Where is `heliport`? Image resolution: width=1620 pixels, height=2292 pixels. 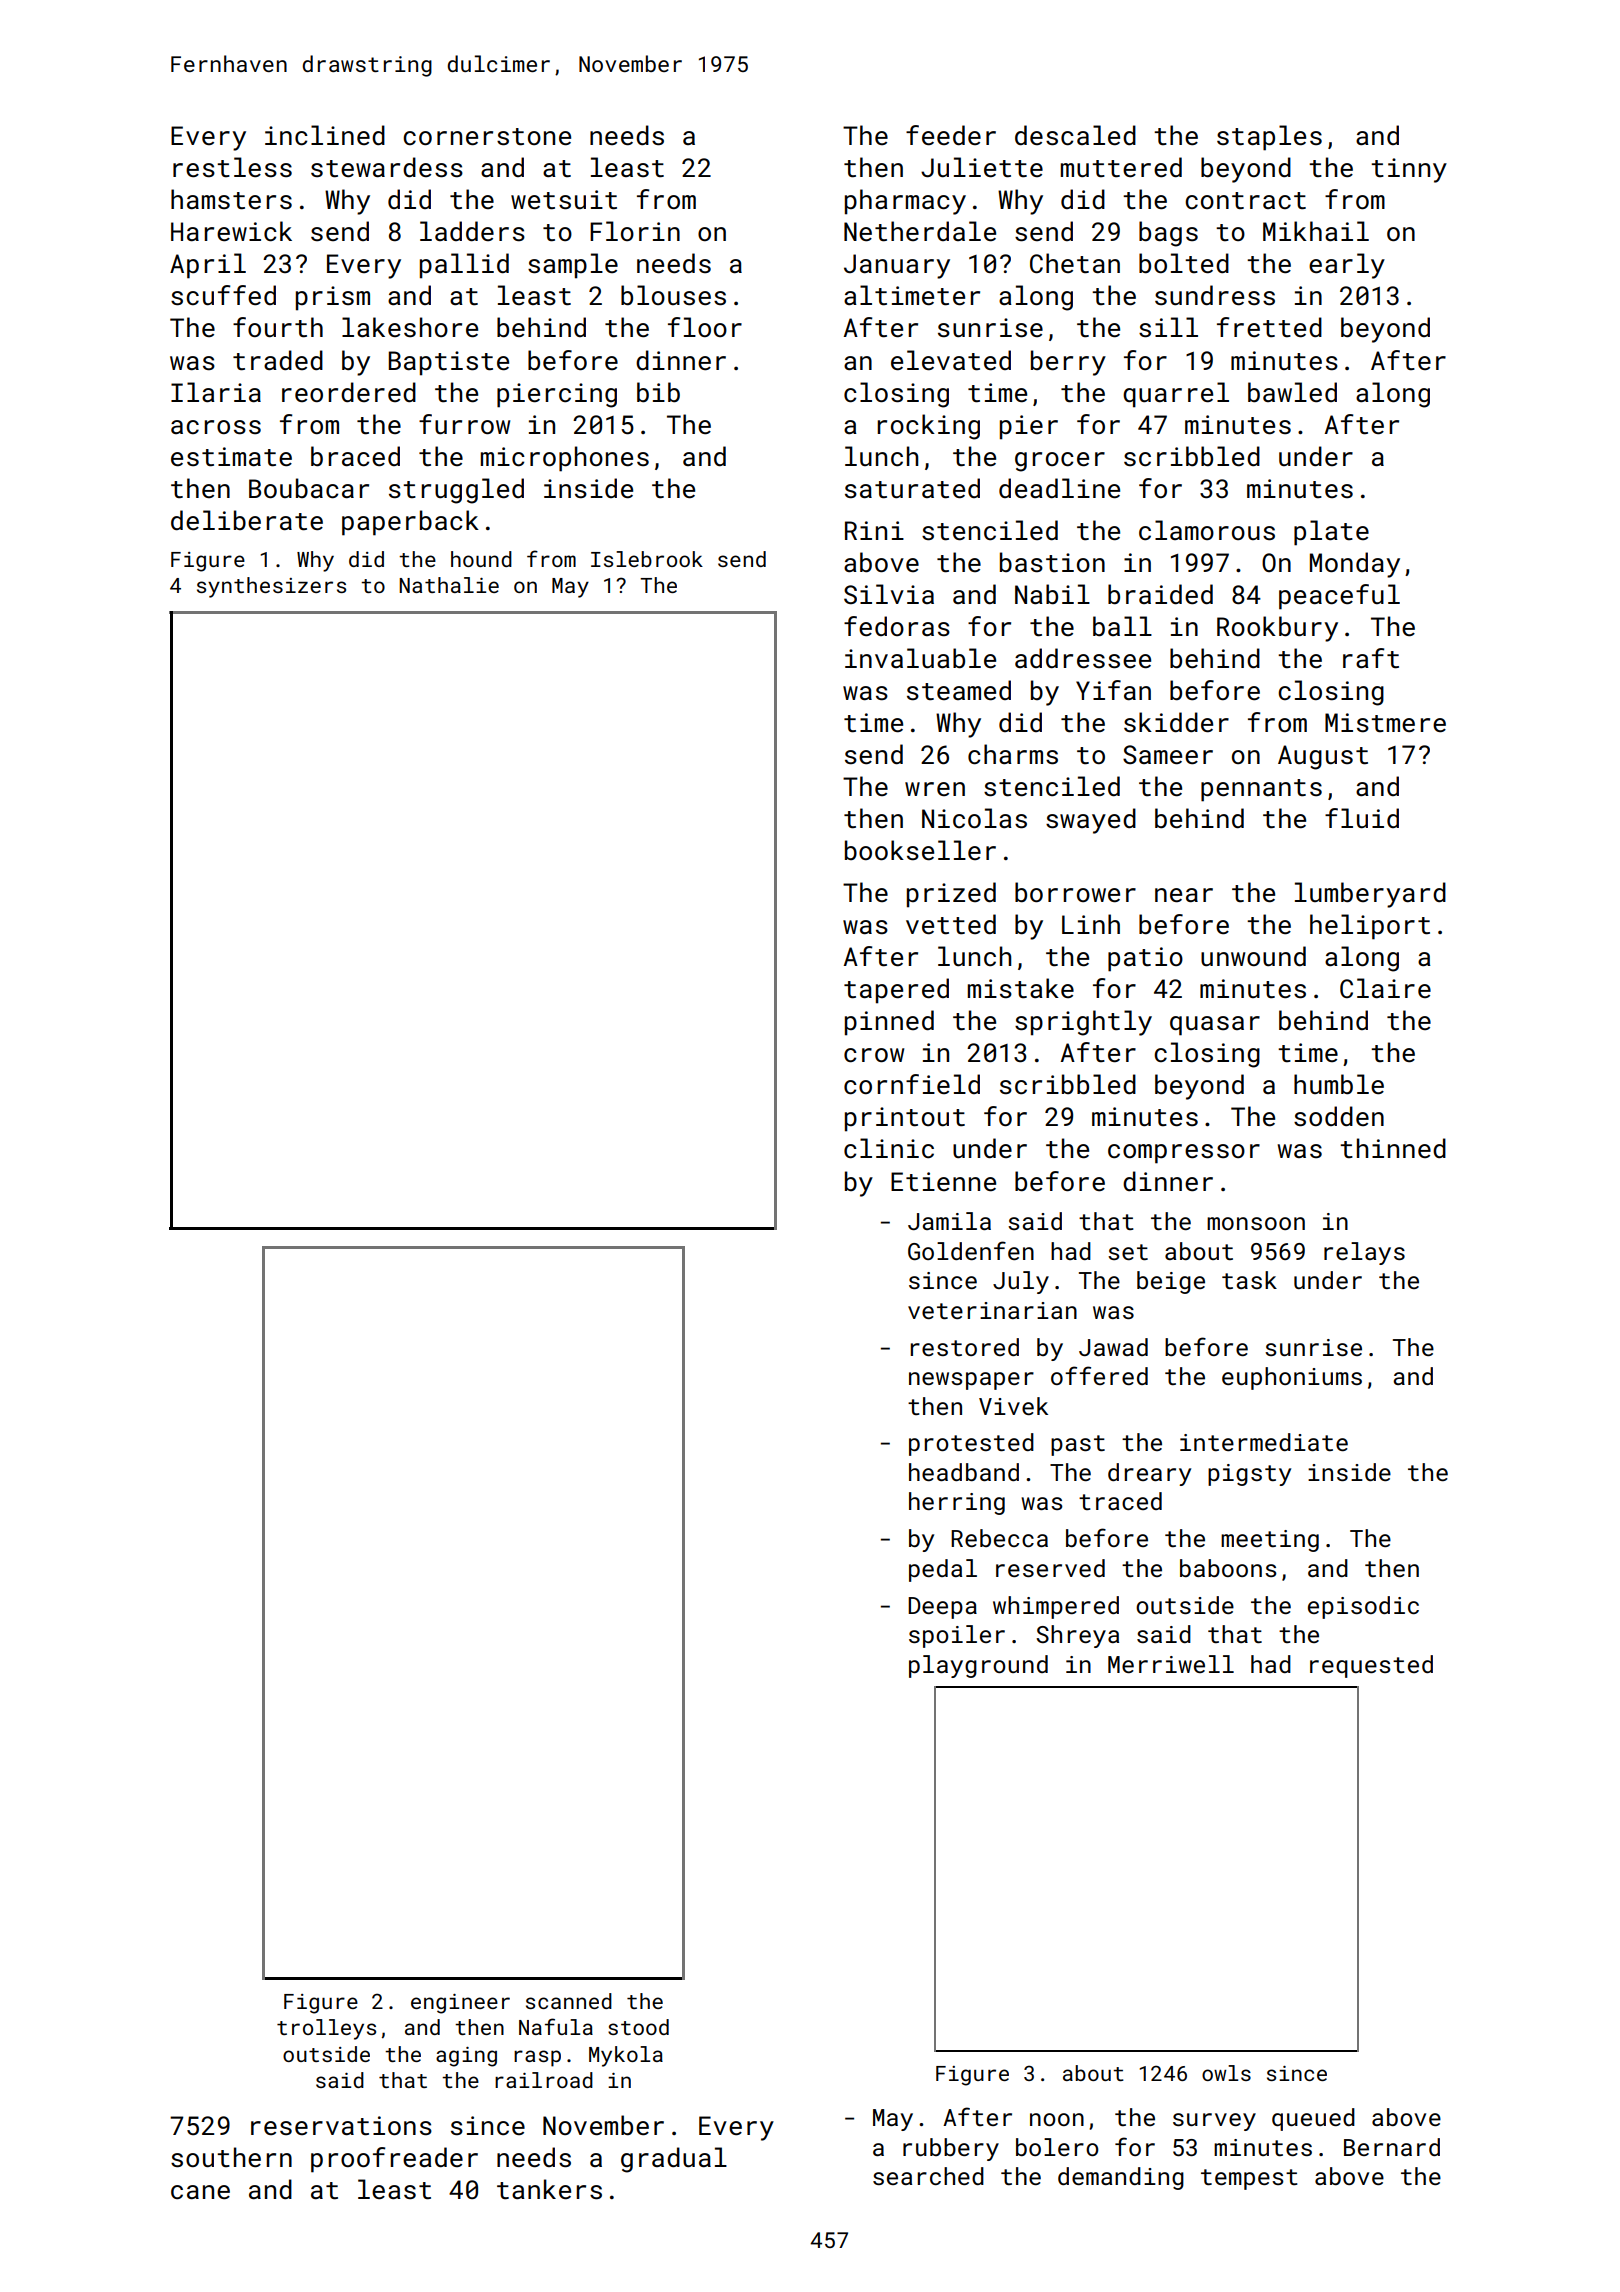
heliport is located at coordinates (1370, 927).
